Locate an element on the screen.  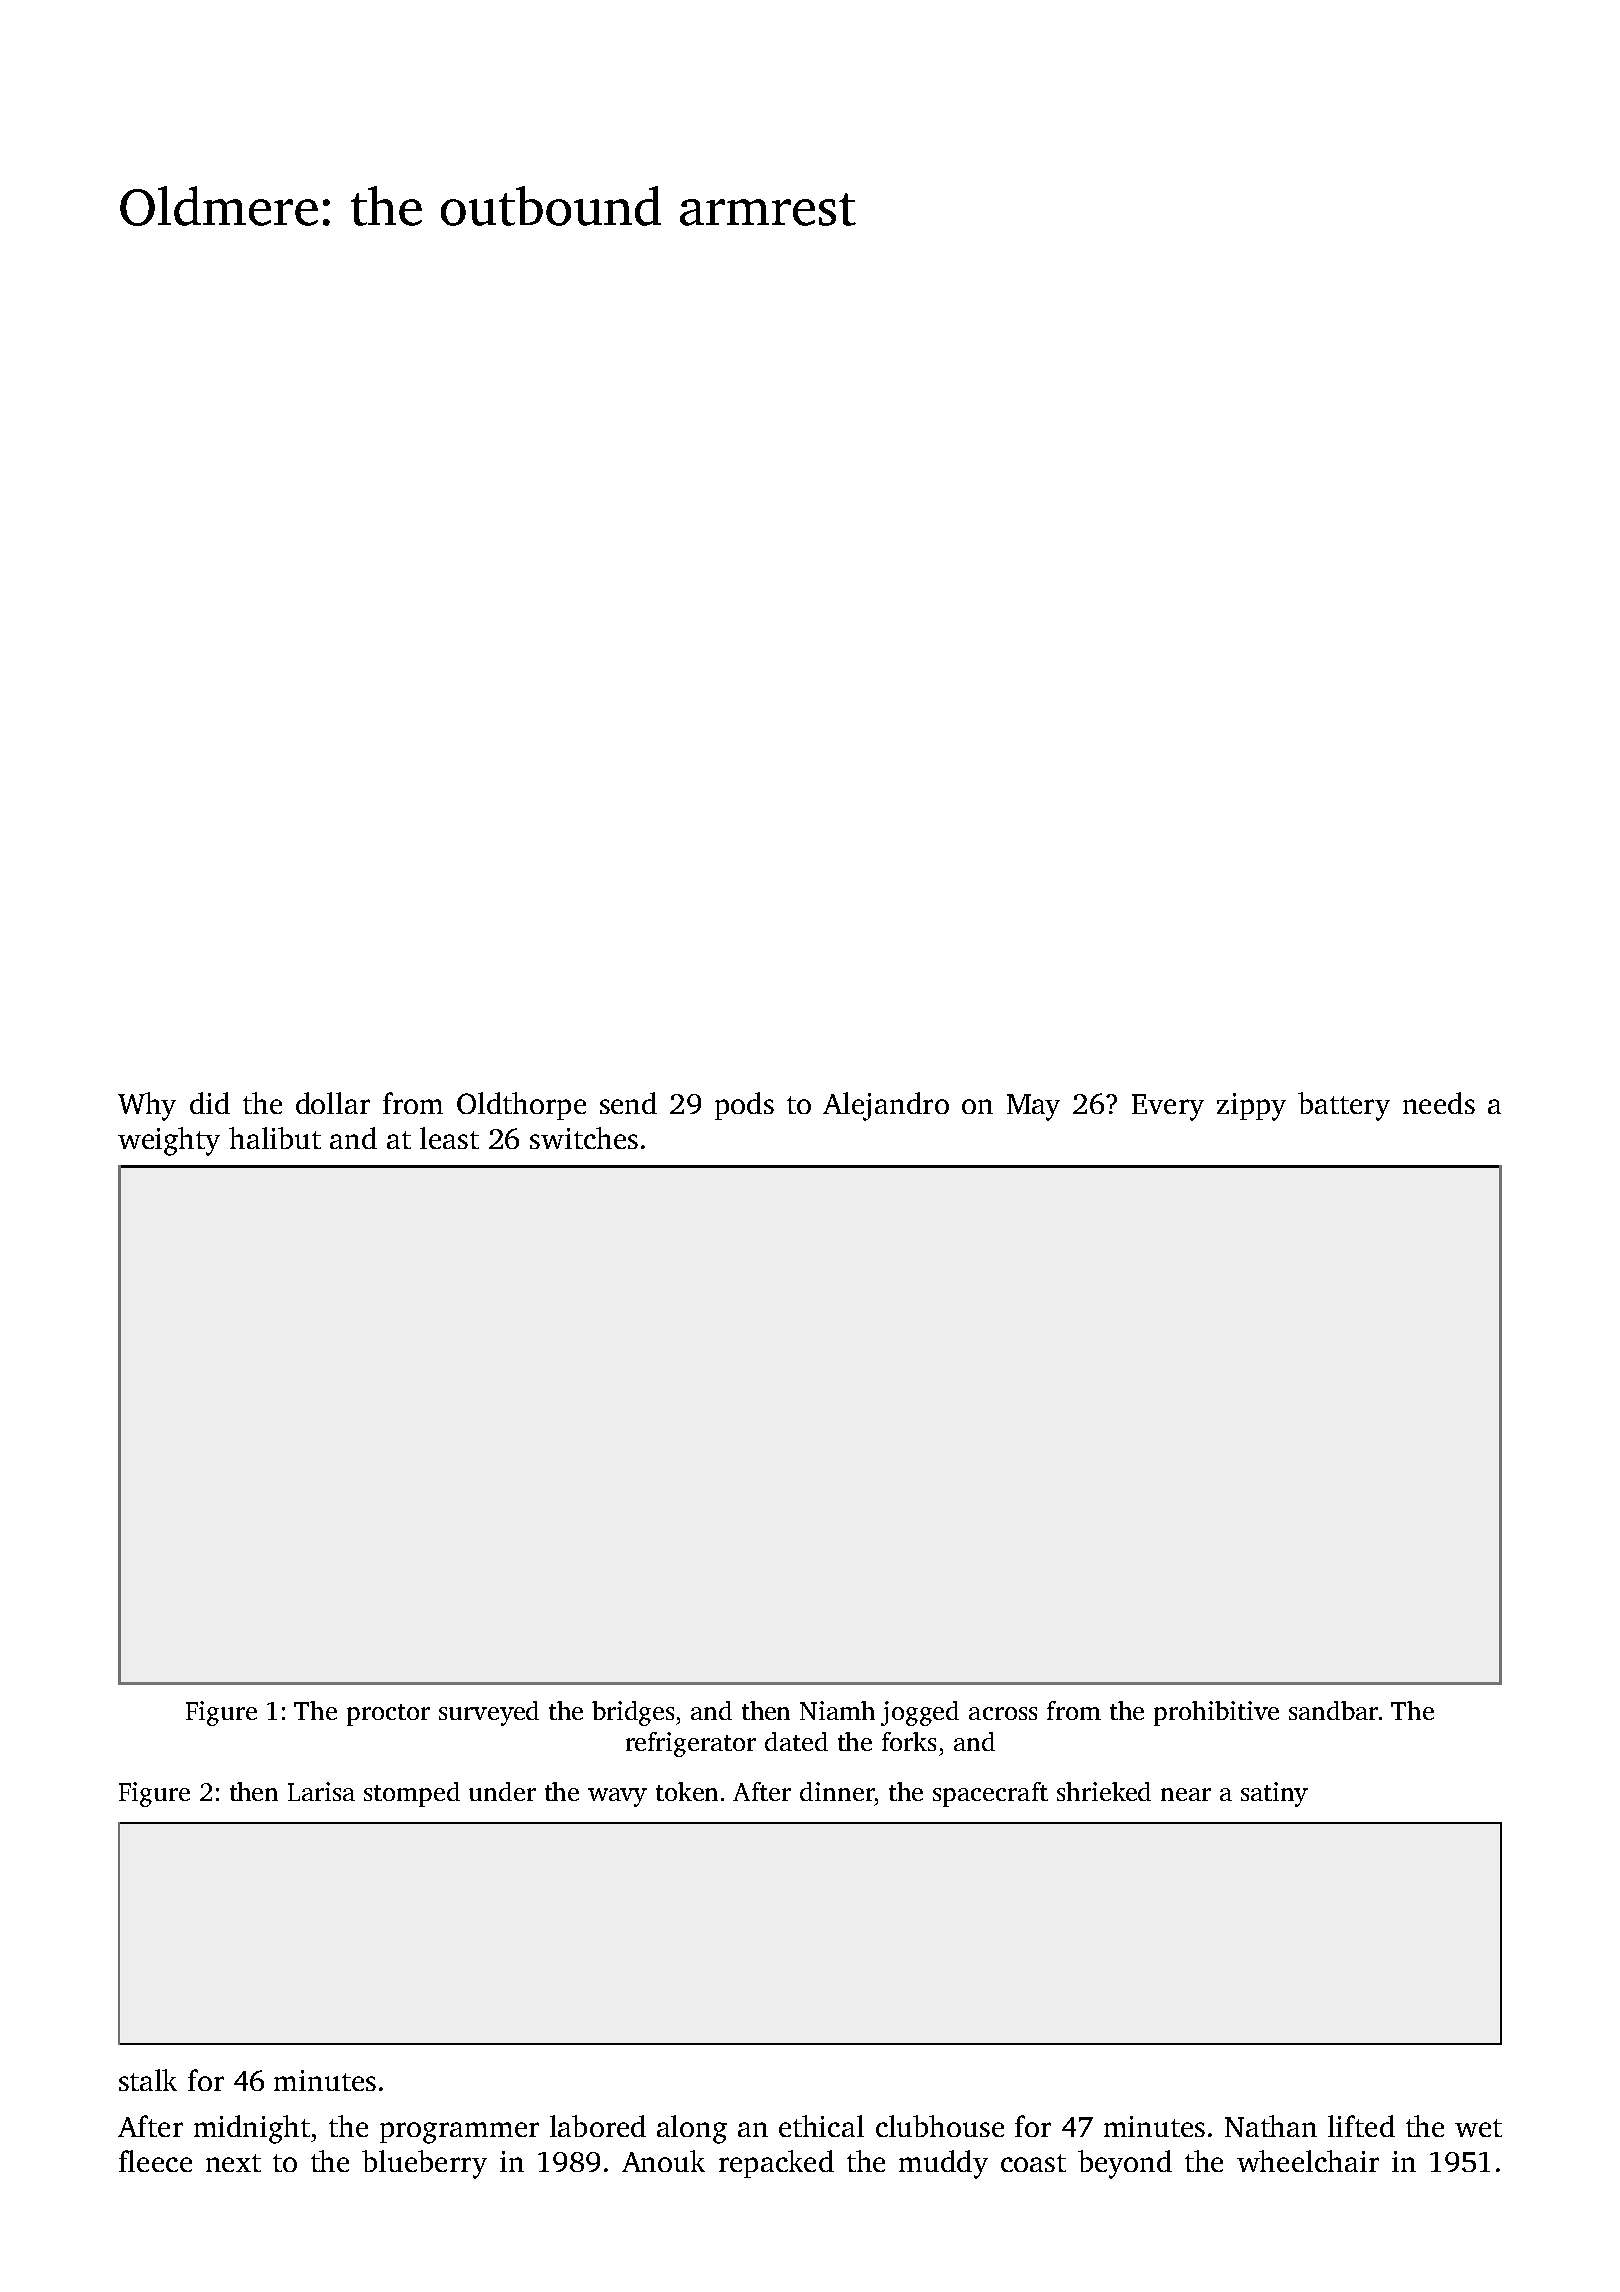
least is located at coordinates (449, 1138).
